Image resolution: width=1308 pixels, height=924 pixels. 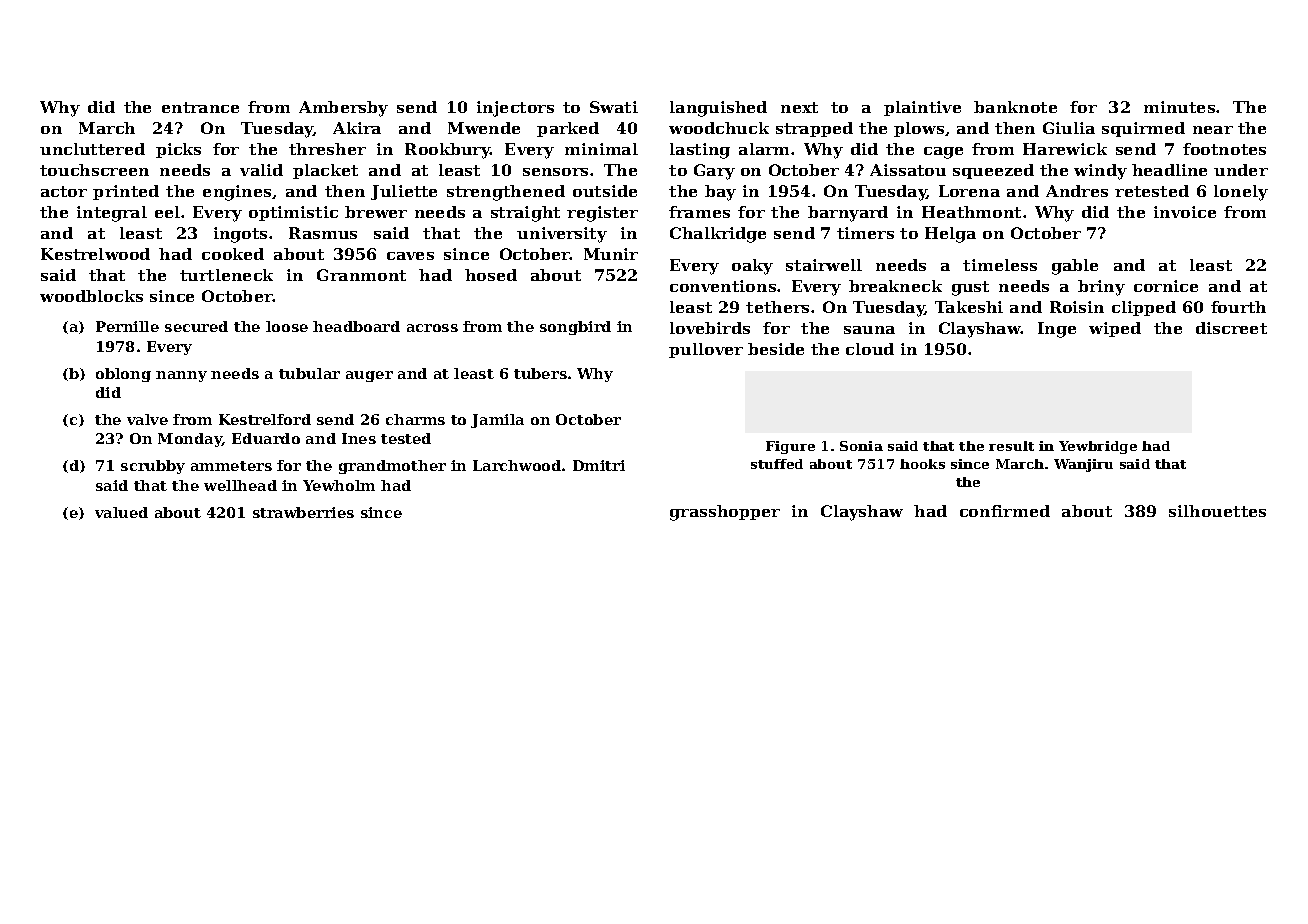 I want to click on Helga, so click(x=950, y=235).
